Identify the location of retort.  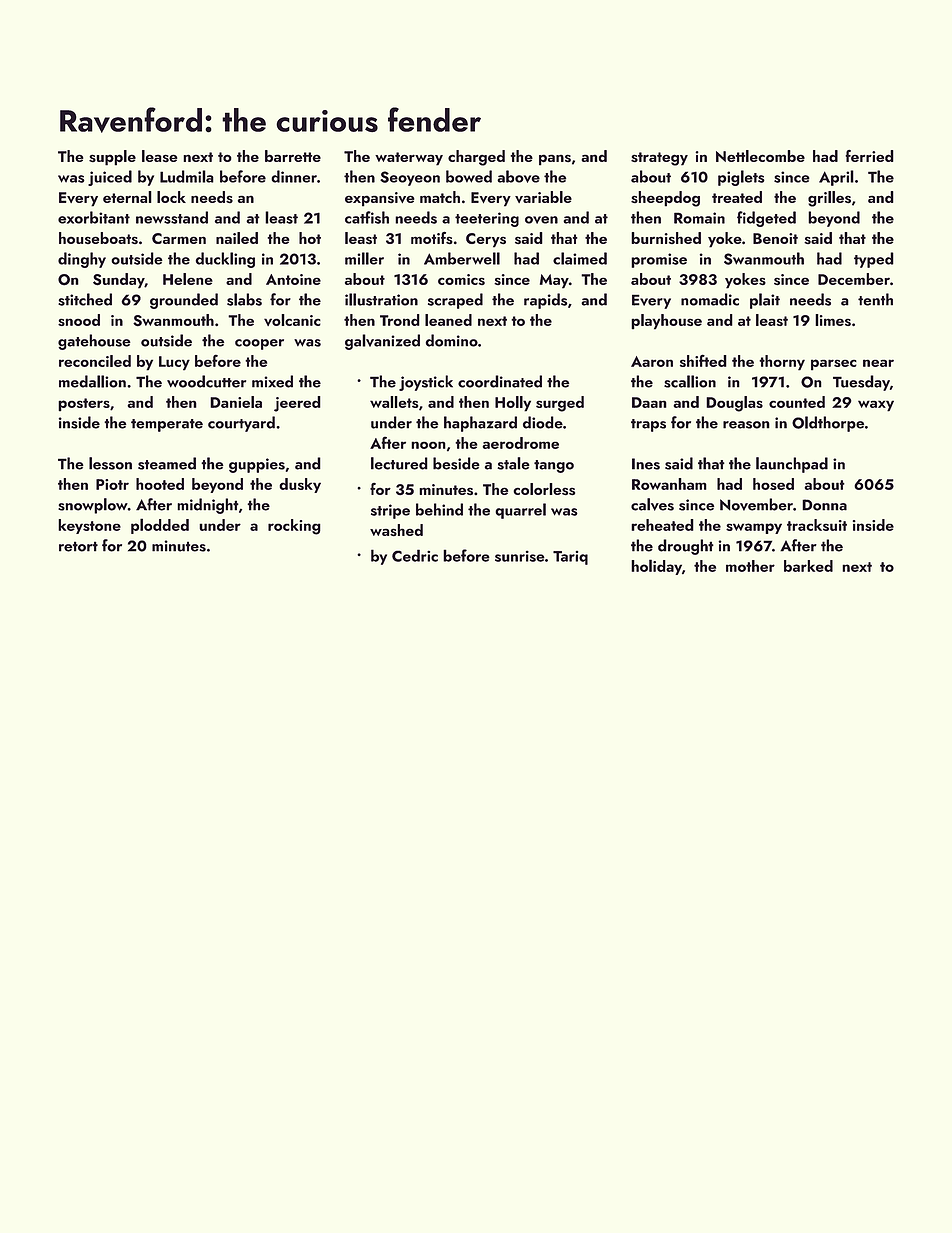
(78, 546).
